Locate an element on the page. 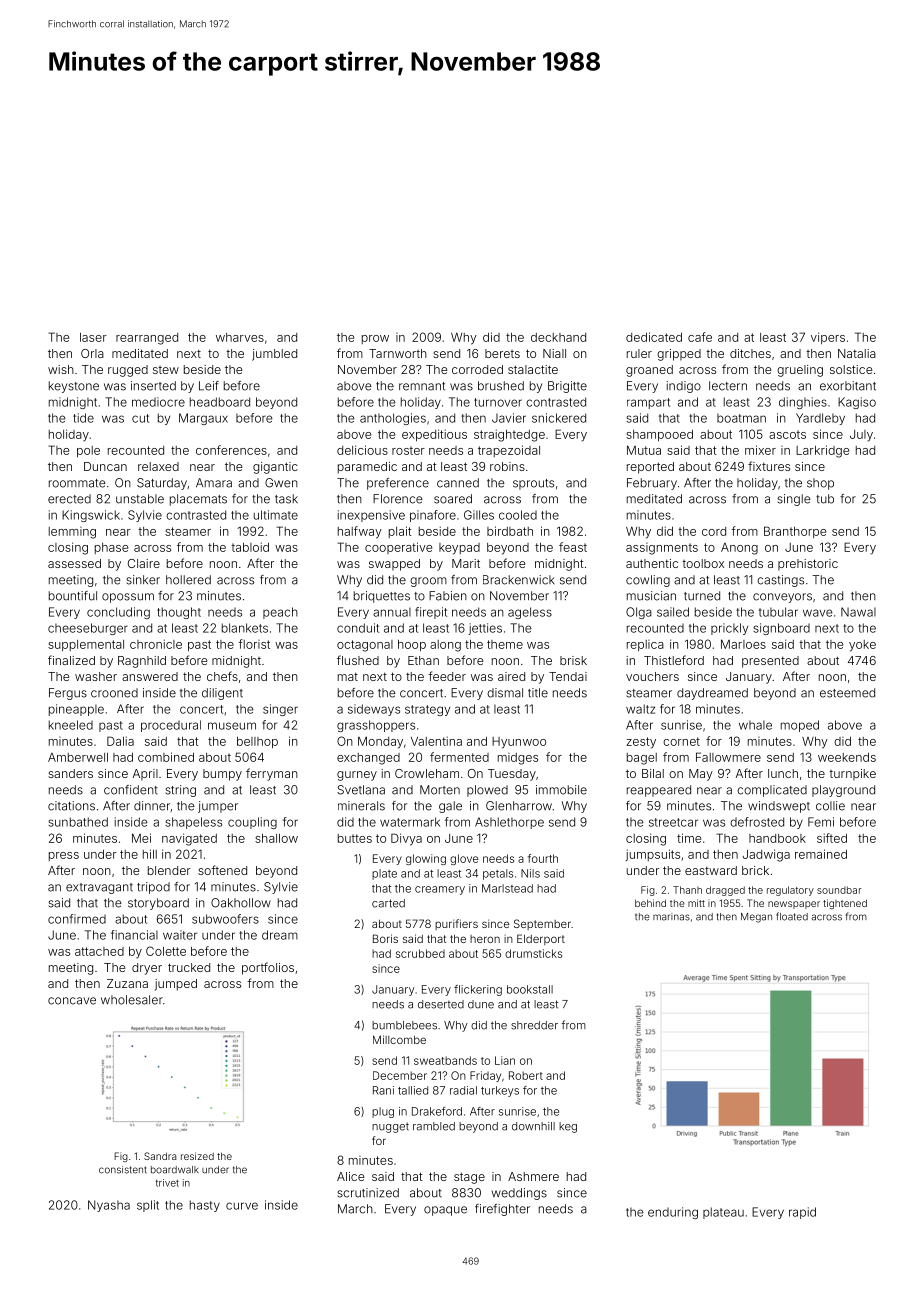 This document has height=1308, width=924. Jadwiga is located at coordinates (766, 855).
